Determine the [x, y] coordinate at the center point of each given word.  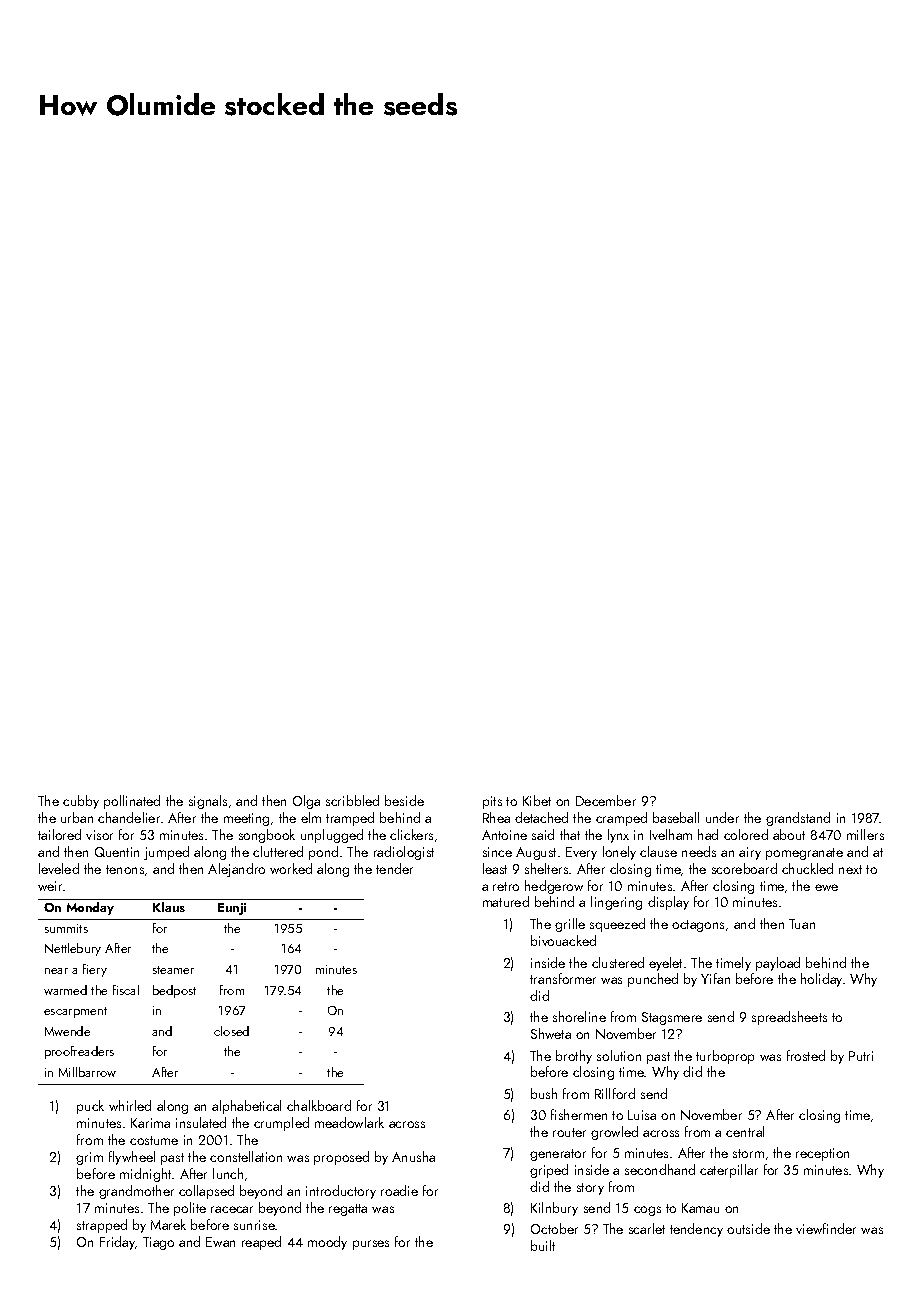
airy [750, 853]
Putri [861, 1056]
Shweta [551, 1033]
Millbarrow [87, 1072]
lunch [228, 1173]
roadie [399, 1190]
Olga [306, 802]
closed [231, 1031]
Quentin [117, 852]
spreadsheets [789, 1018]
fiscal [126, 990]
